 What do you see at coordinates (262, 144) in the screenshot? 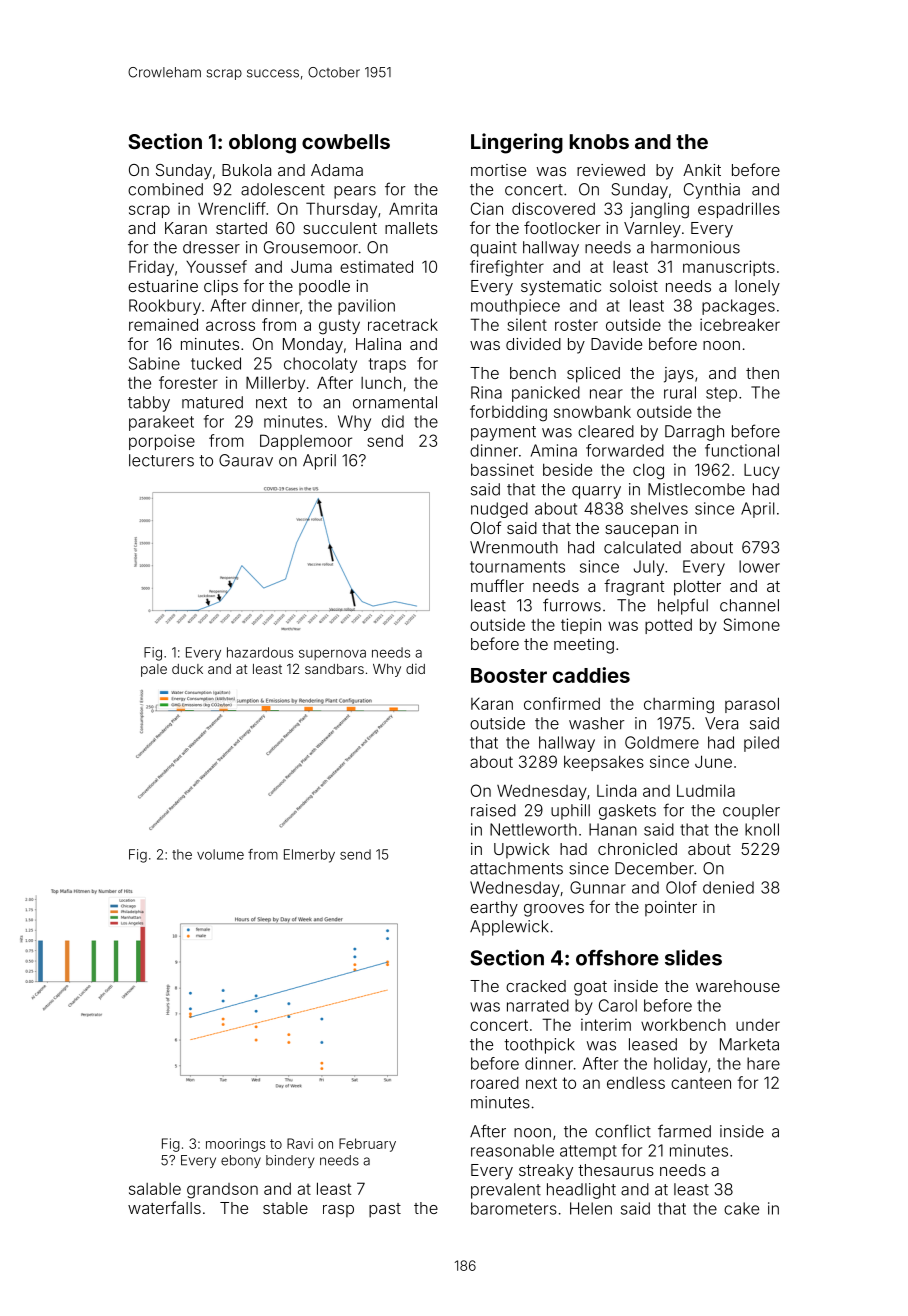
I see `oblong` at bounding box center [262, 144].
